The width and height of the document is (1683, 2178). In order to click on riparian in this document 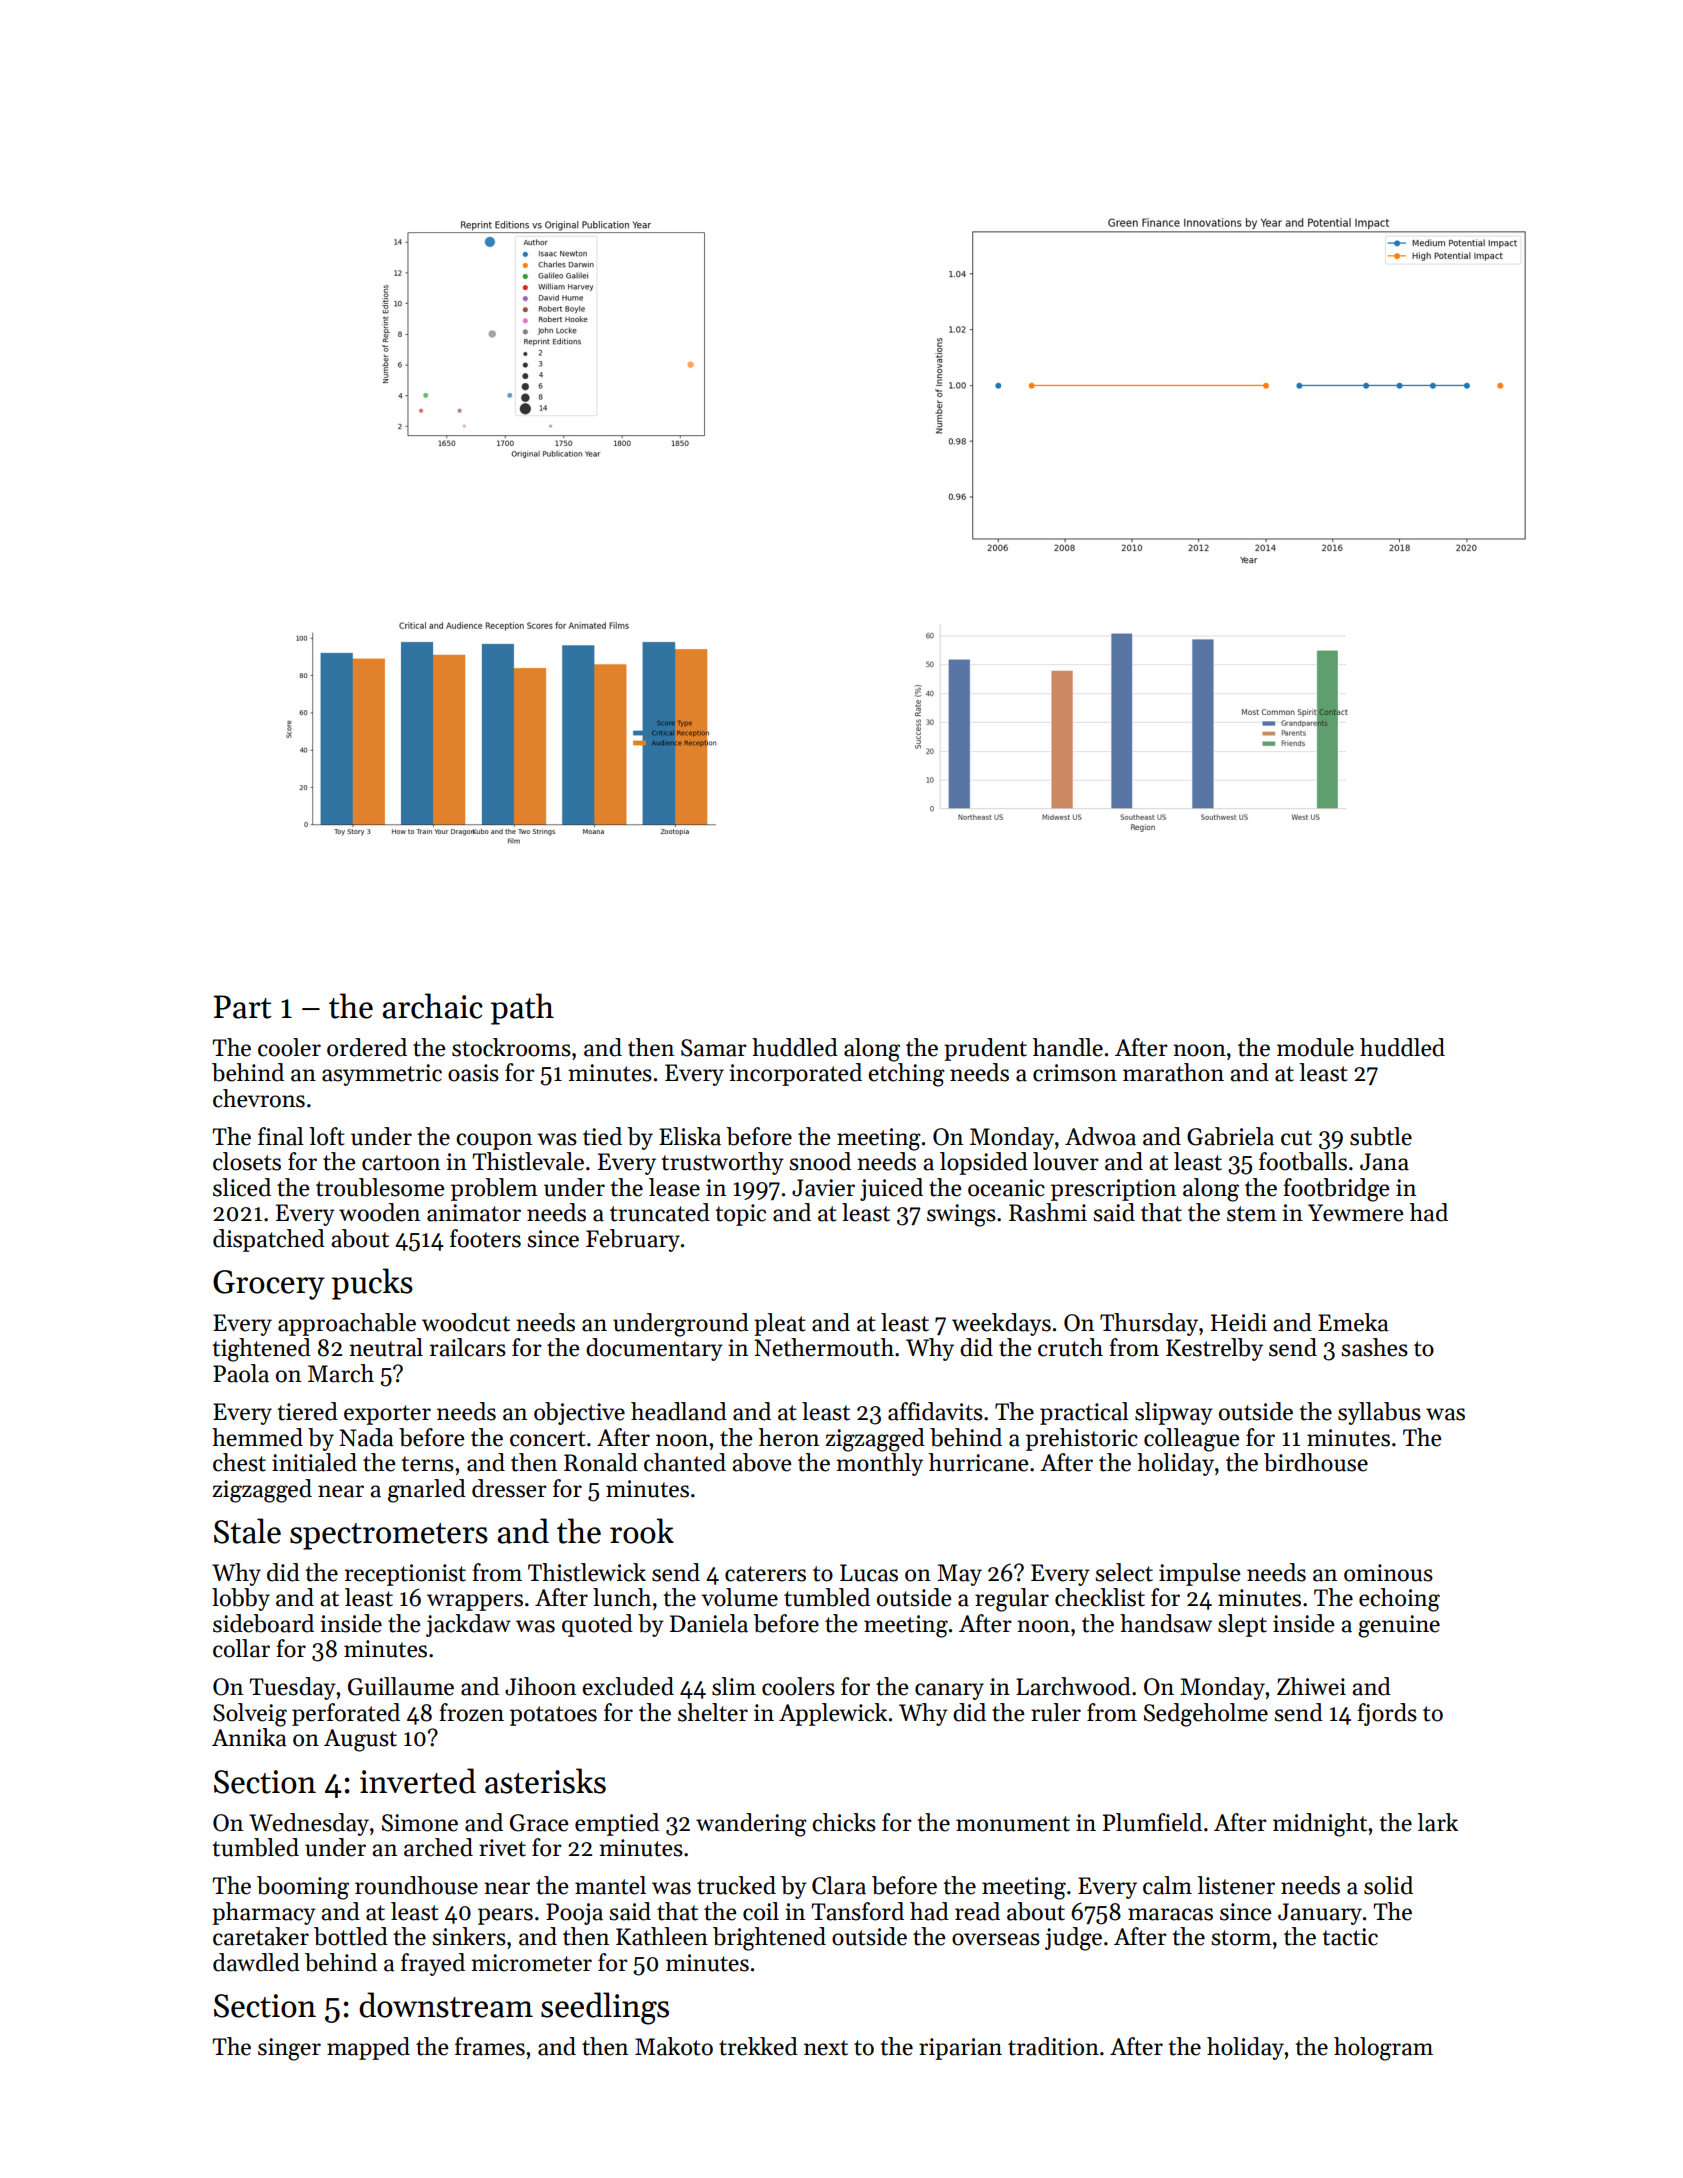, I will do `click(960, 2049)`.
